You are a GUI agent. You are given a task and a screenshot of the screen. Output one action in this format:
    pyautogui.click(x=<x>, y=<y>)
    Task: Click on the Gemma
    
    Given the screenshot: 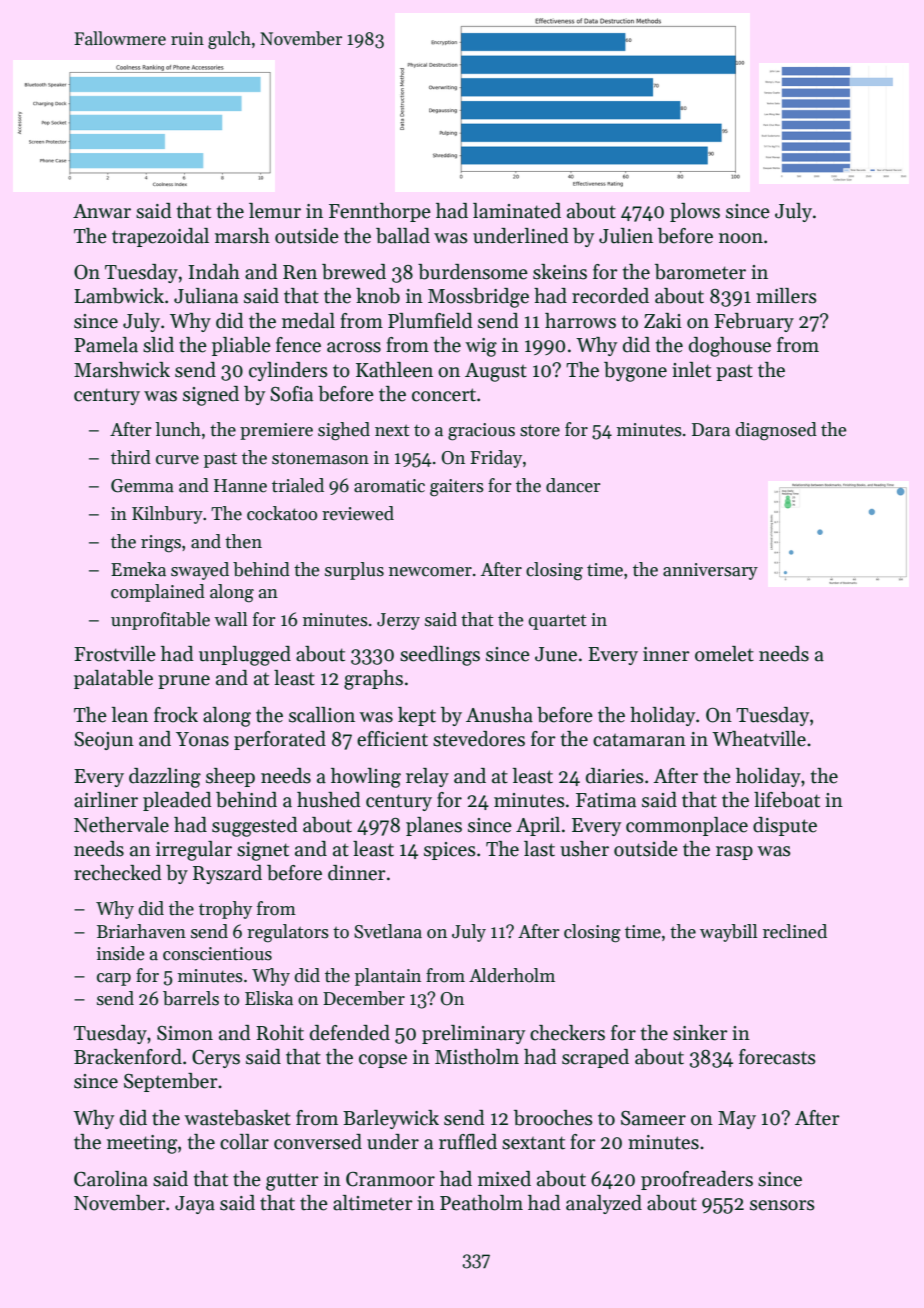 What is the action you would take?
    pyautogui.click(x=142, y=486)
